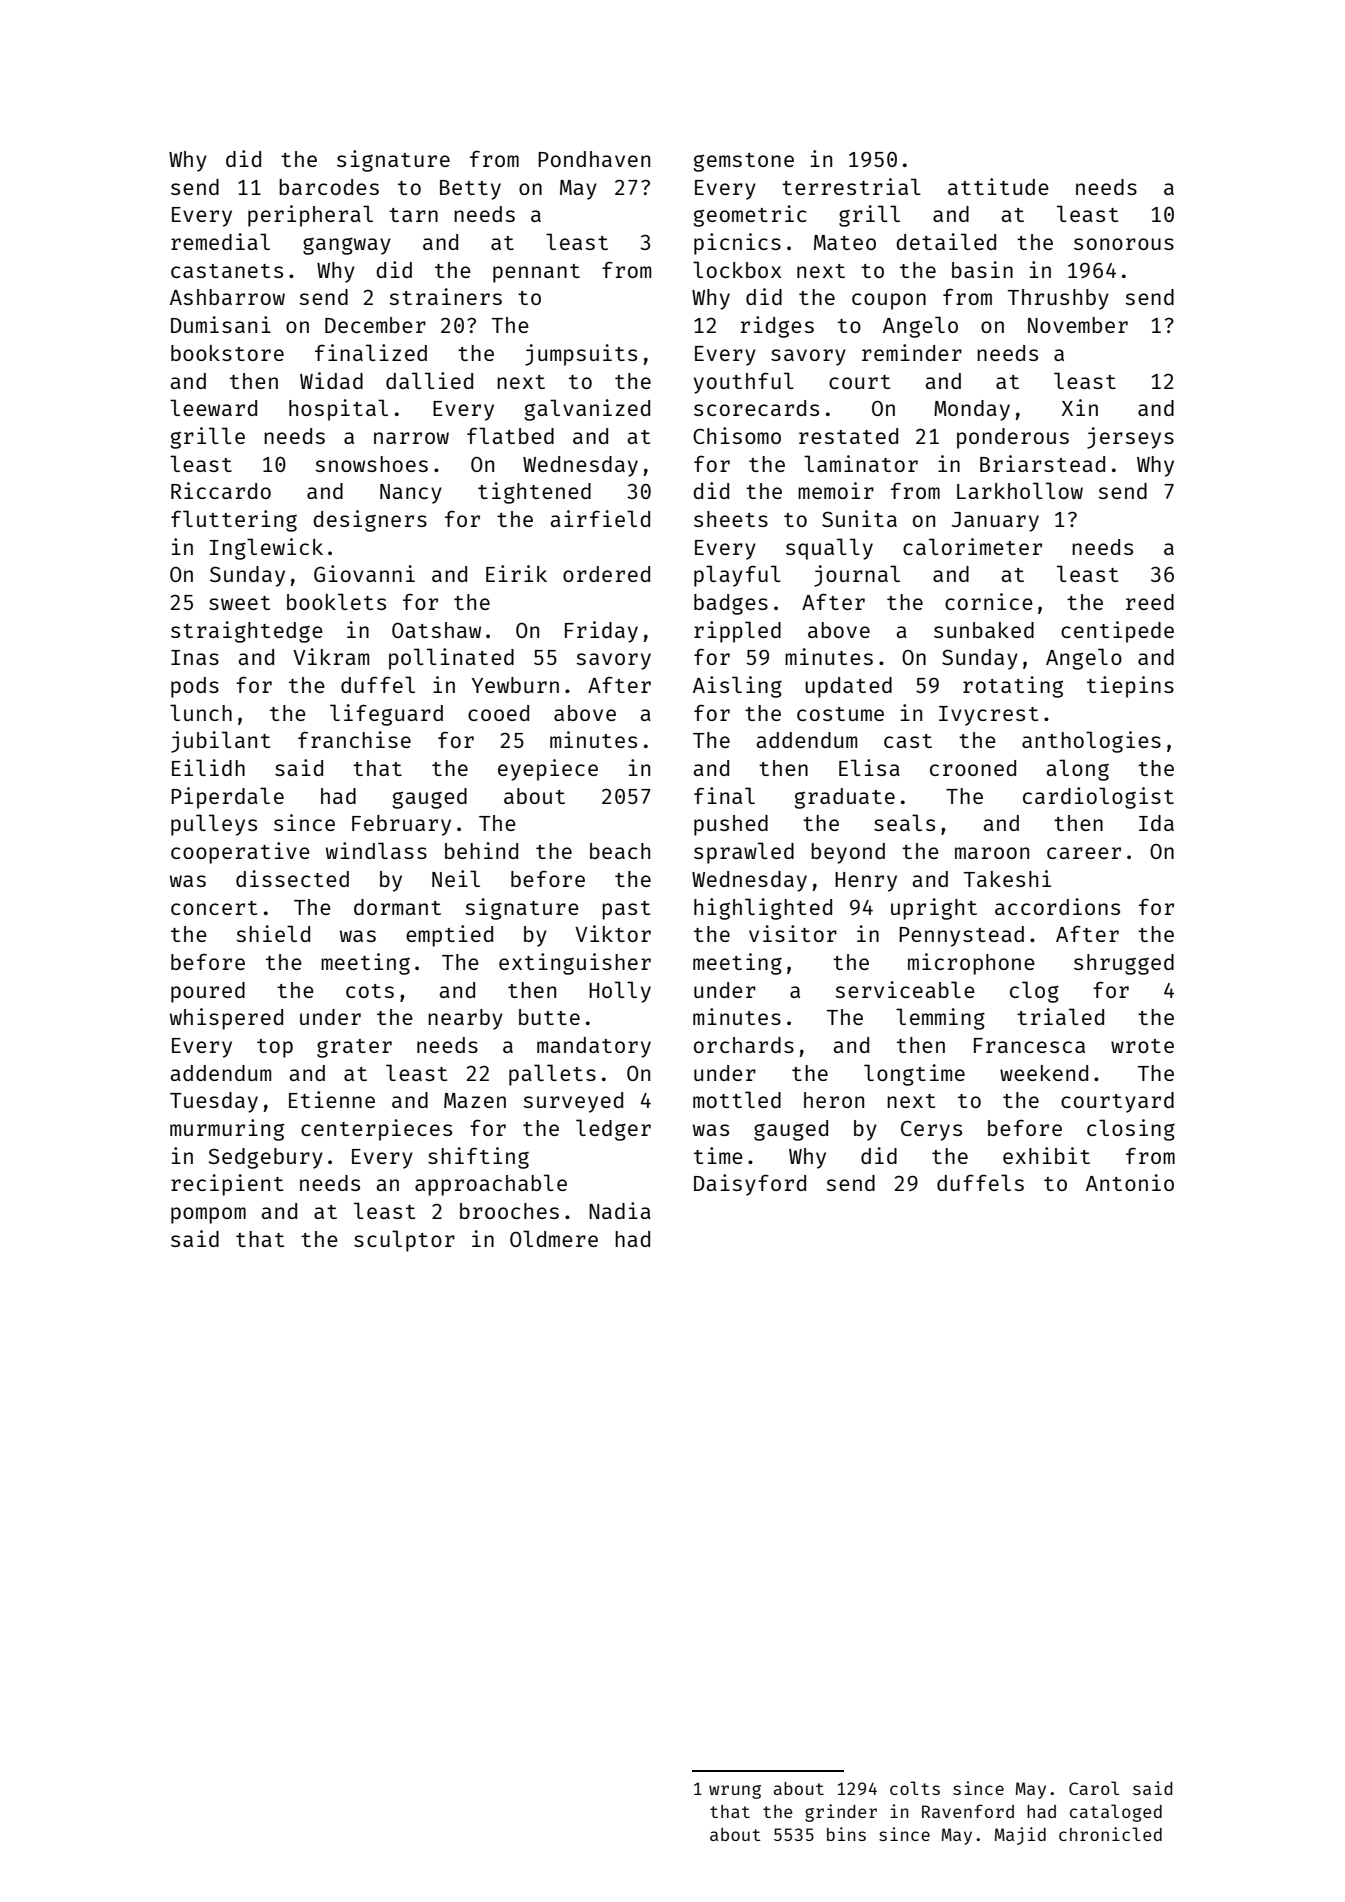  I want to click on mottled, so click(737, 1099).
